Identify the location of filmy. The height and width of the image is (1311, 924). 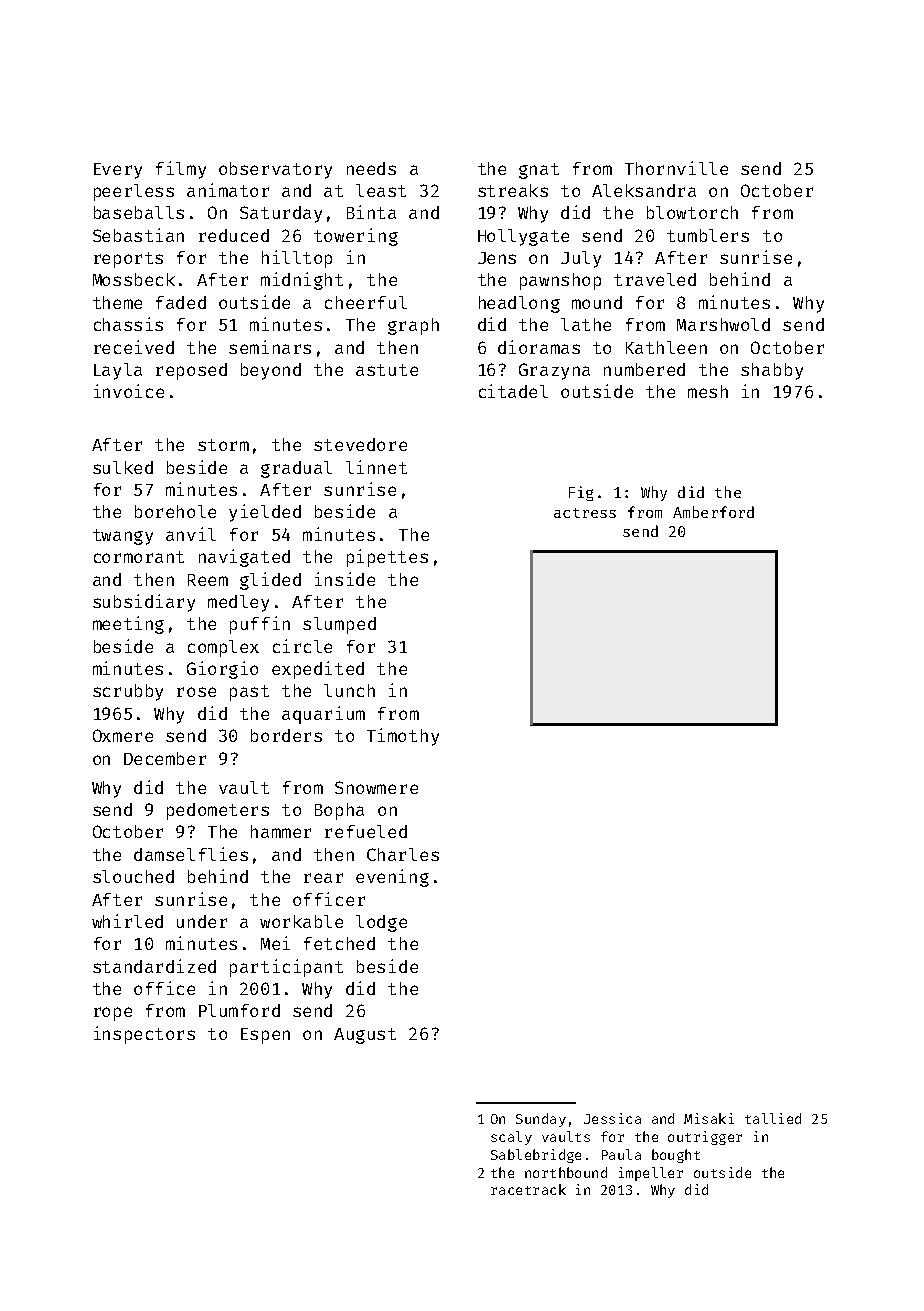
(181, 170).
